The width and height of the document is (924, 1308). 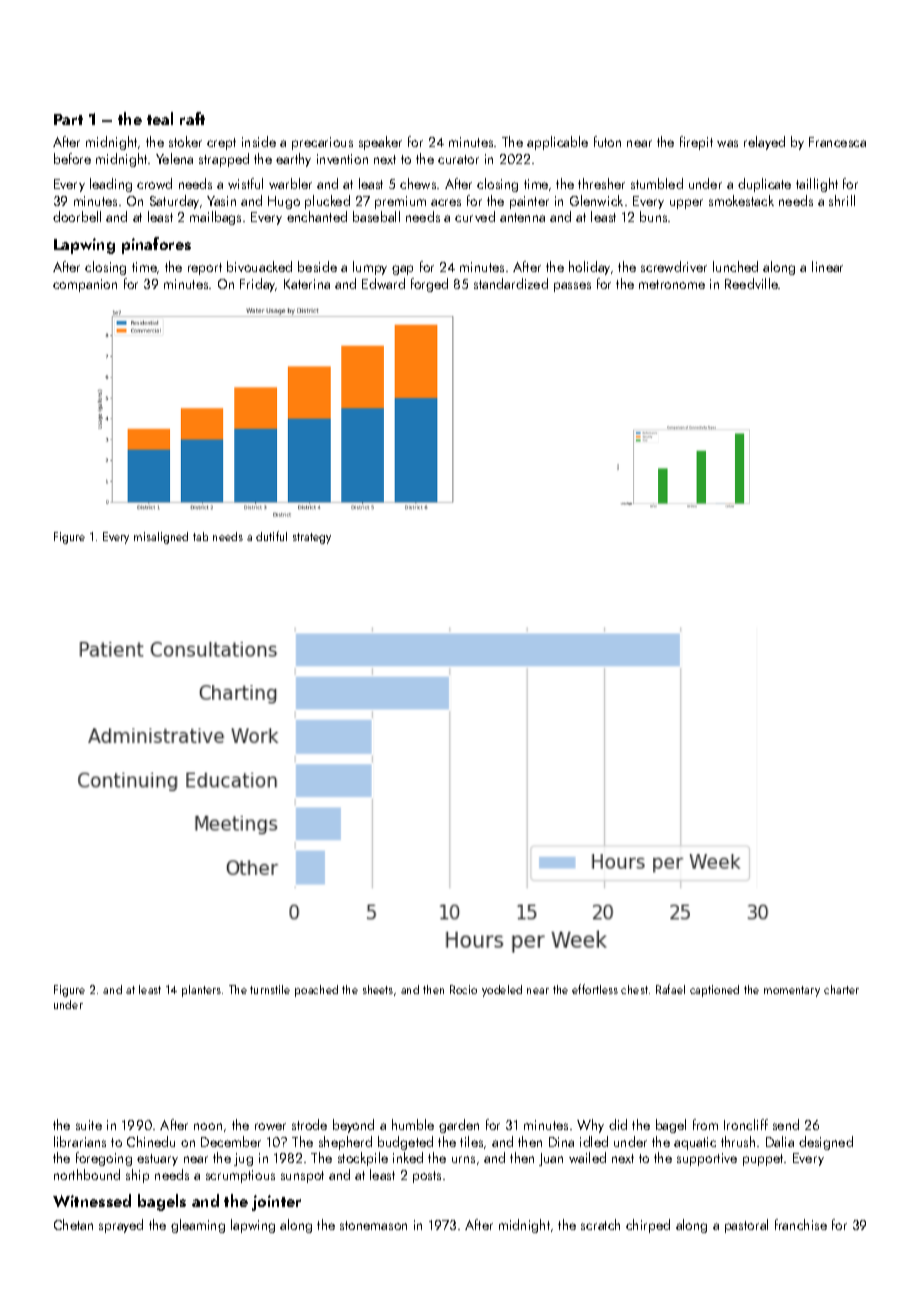 I want to click on Reedville, so click(x=752, y=283).
